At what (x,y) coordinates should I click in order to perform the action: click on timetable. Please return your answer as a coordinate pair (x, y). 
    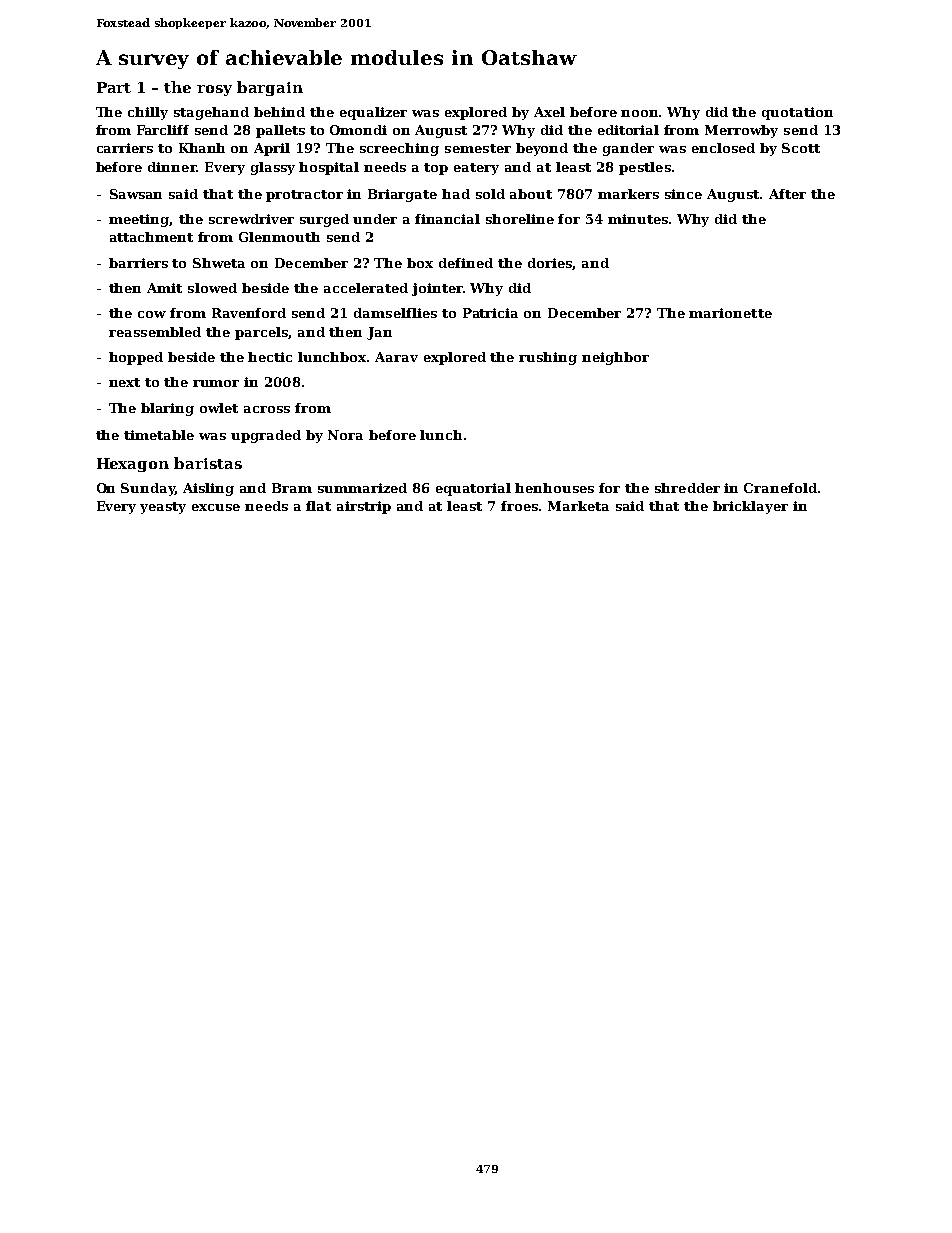
    Looking at the image, I should click on (159, 435).
